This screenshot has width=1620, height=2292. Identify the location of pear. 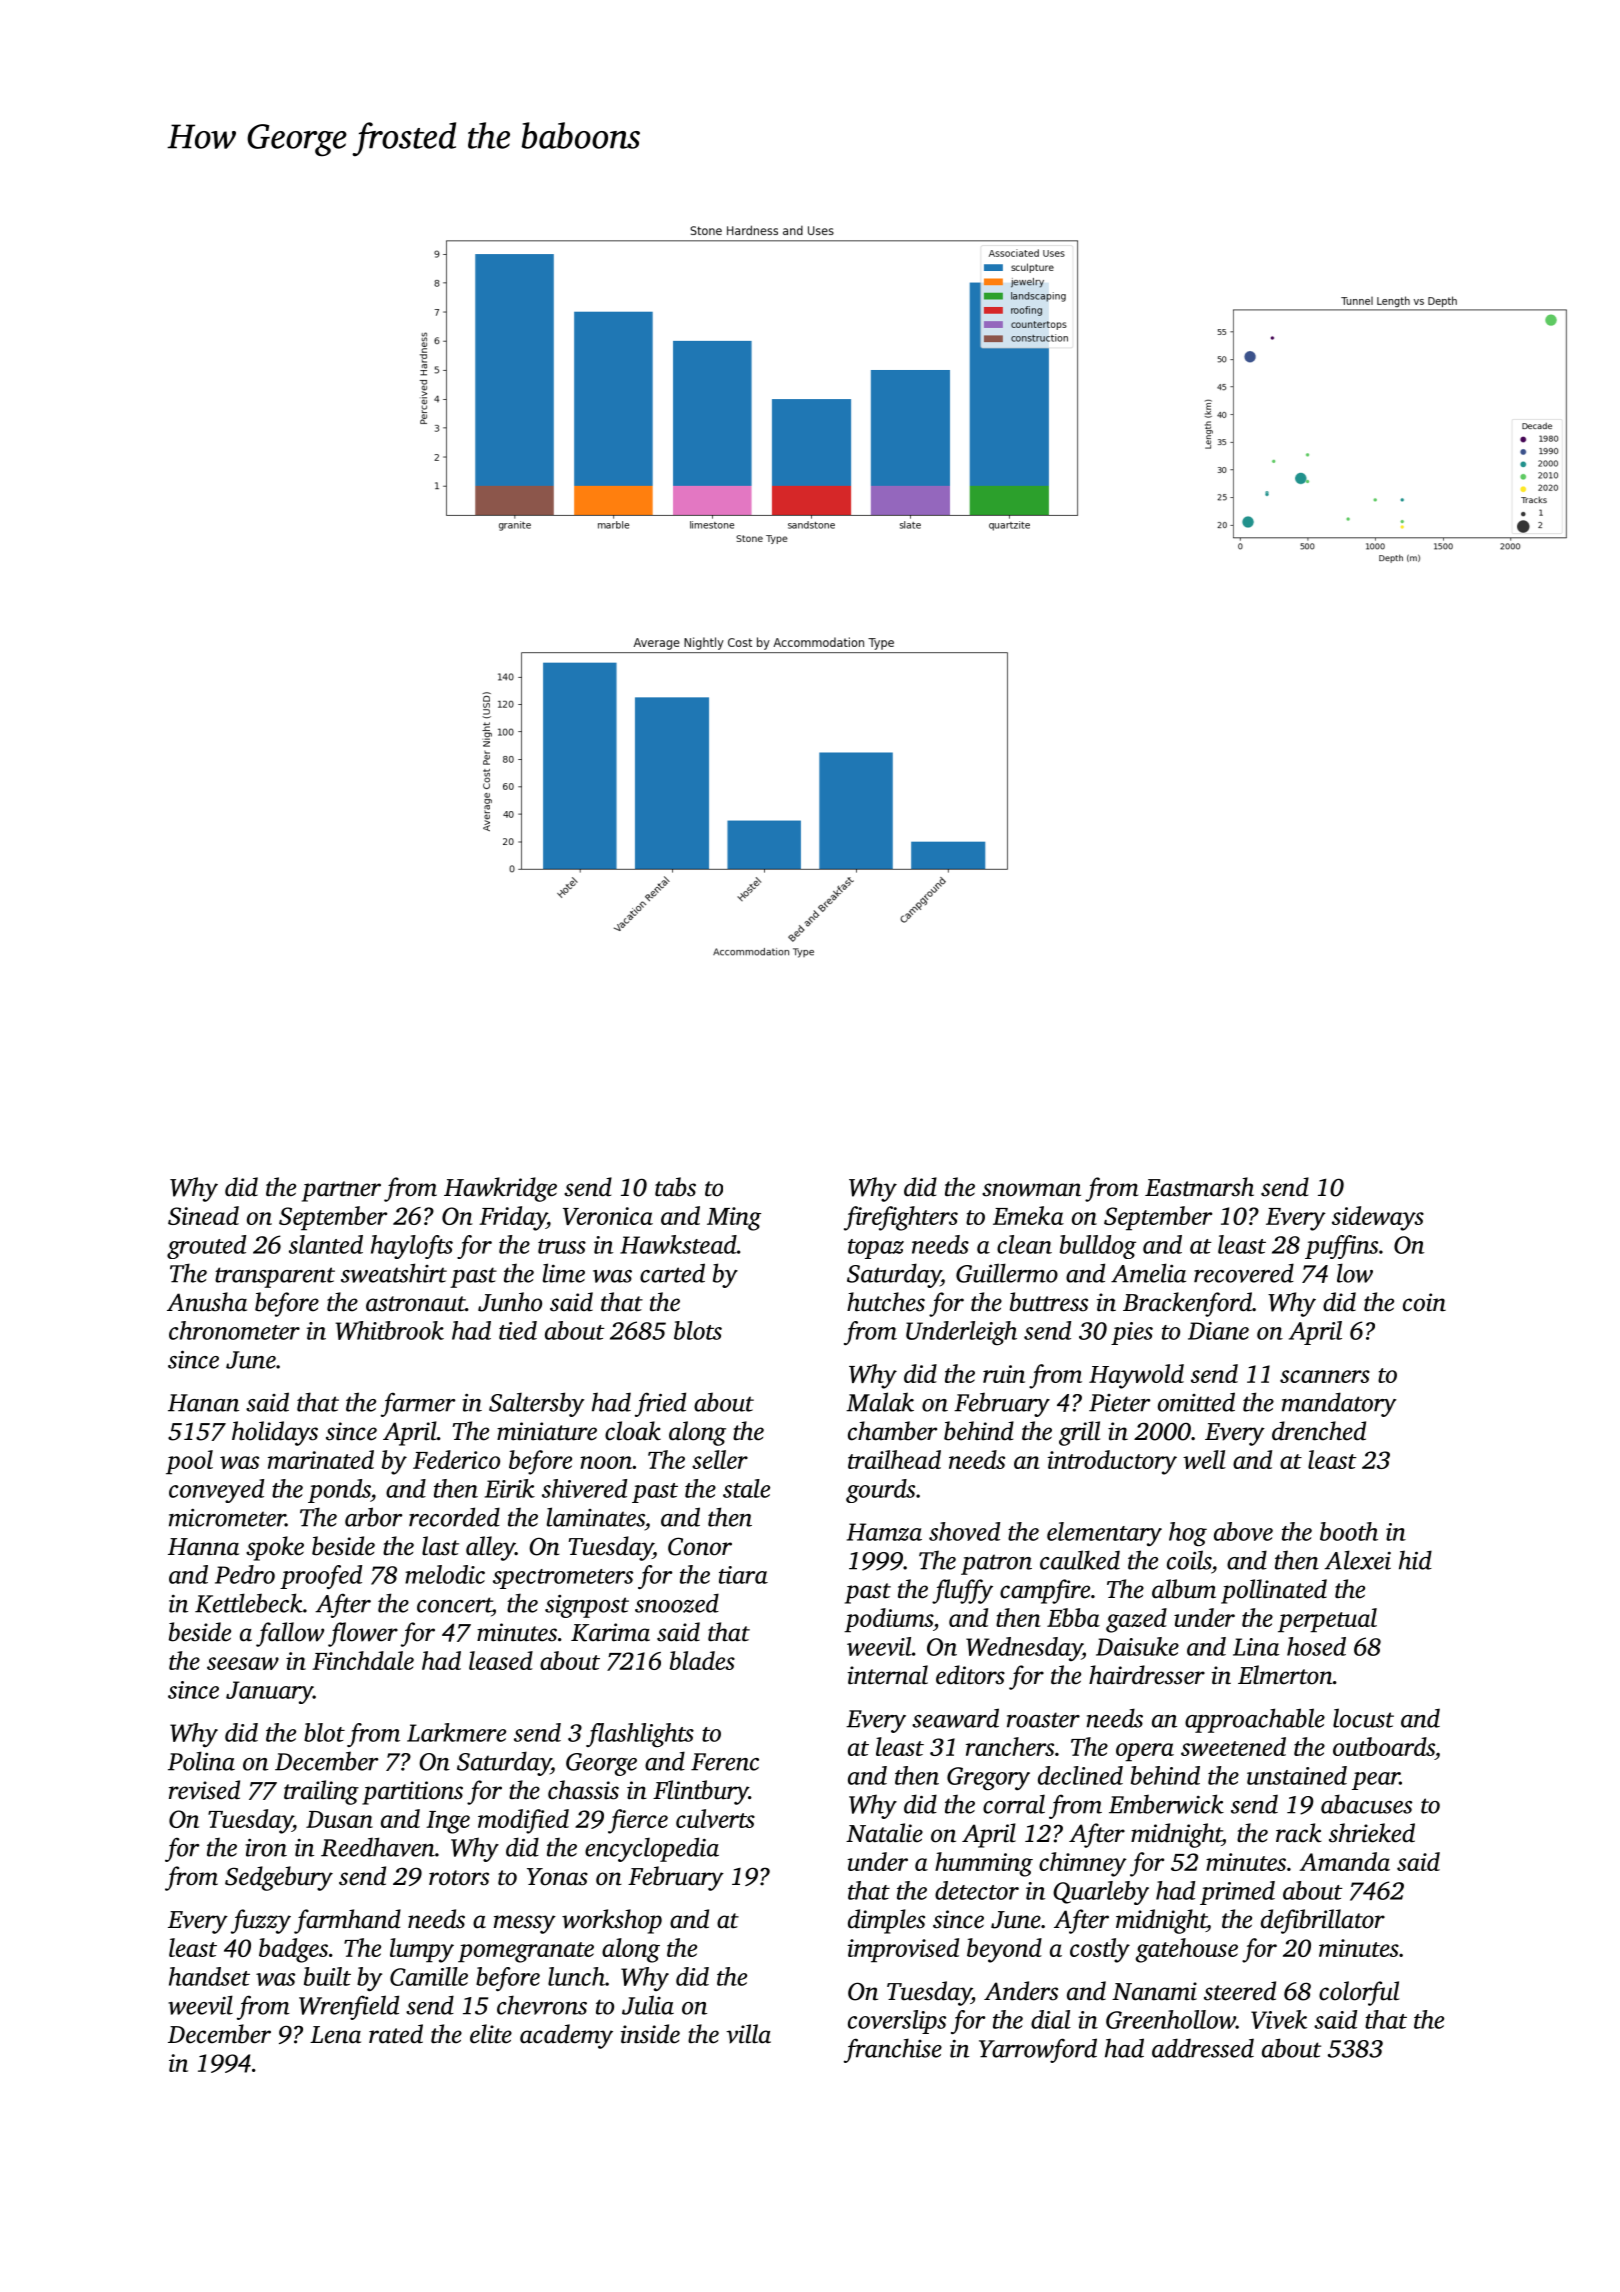
(1376, 1781).
